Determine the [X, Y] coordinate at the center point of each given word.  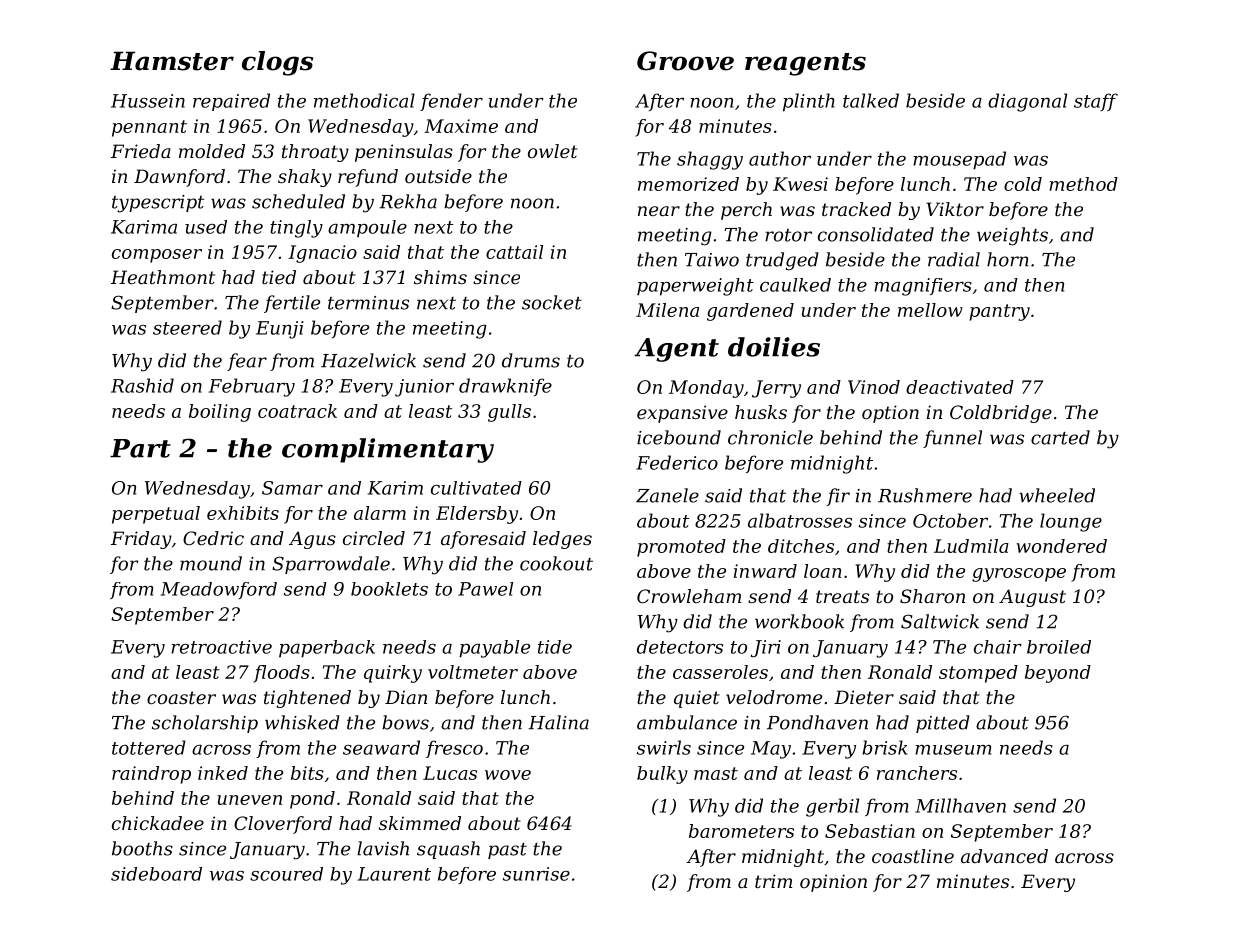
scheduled [298, 201]
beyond [1058, 674]
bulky [662, 775]
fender [451, 102]
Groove [685, 61]
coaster [181, 697]
